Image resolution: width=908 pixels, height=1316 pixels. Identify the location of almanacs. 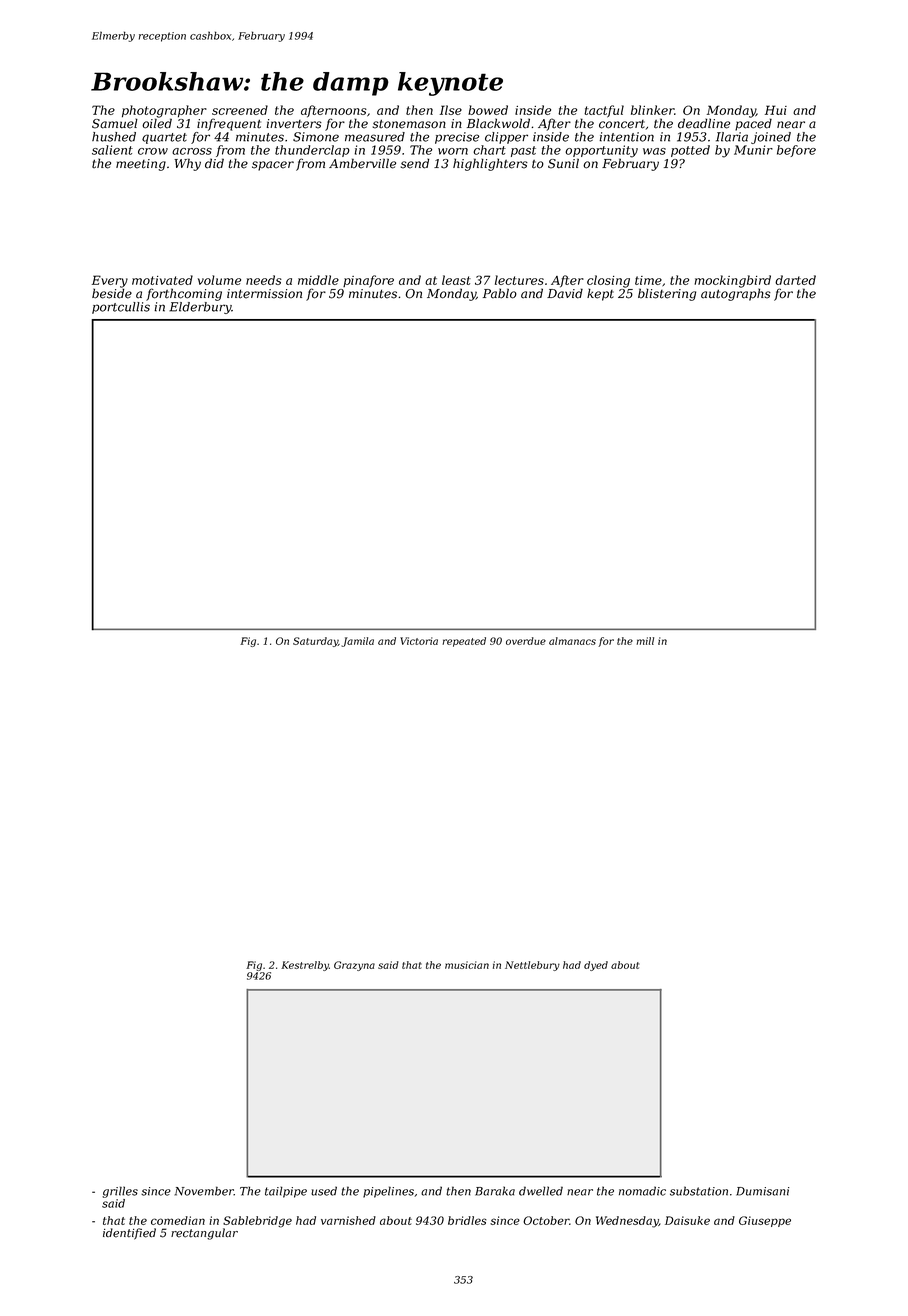
(572, 641).
